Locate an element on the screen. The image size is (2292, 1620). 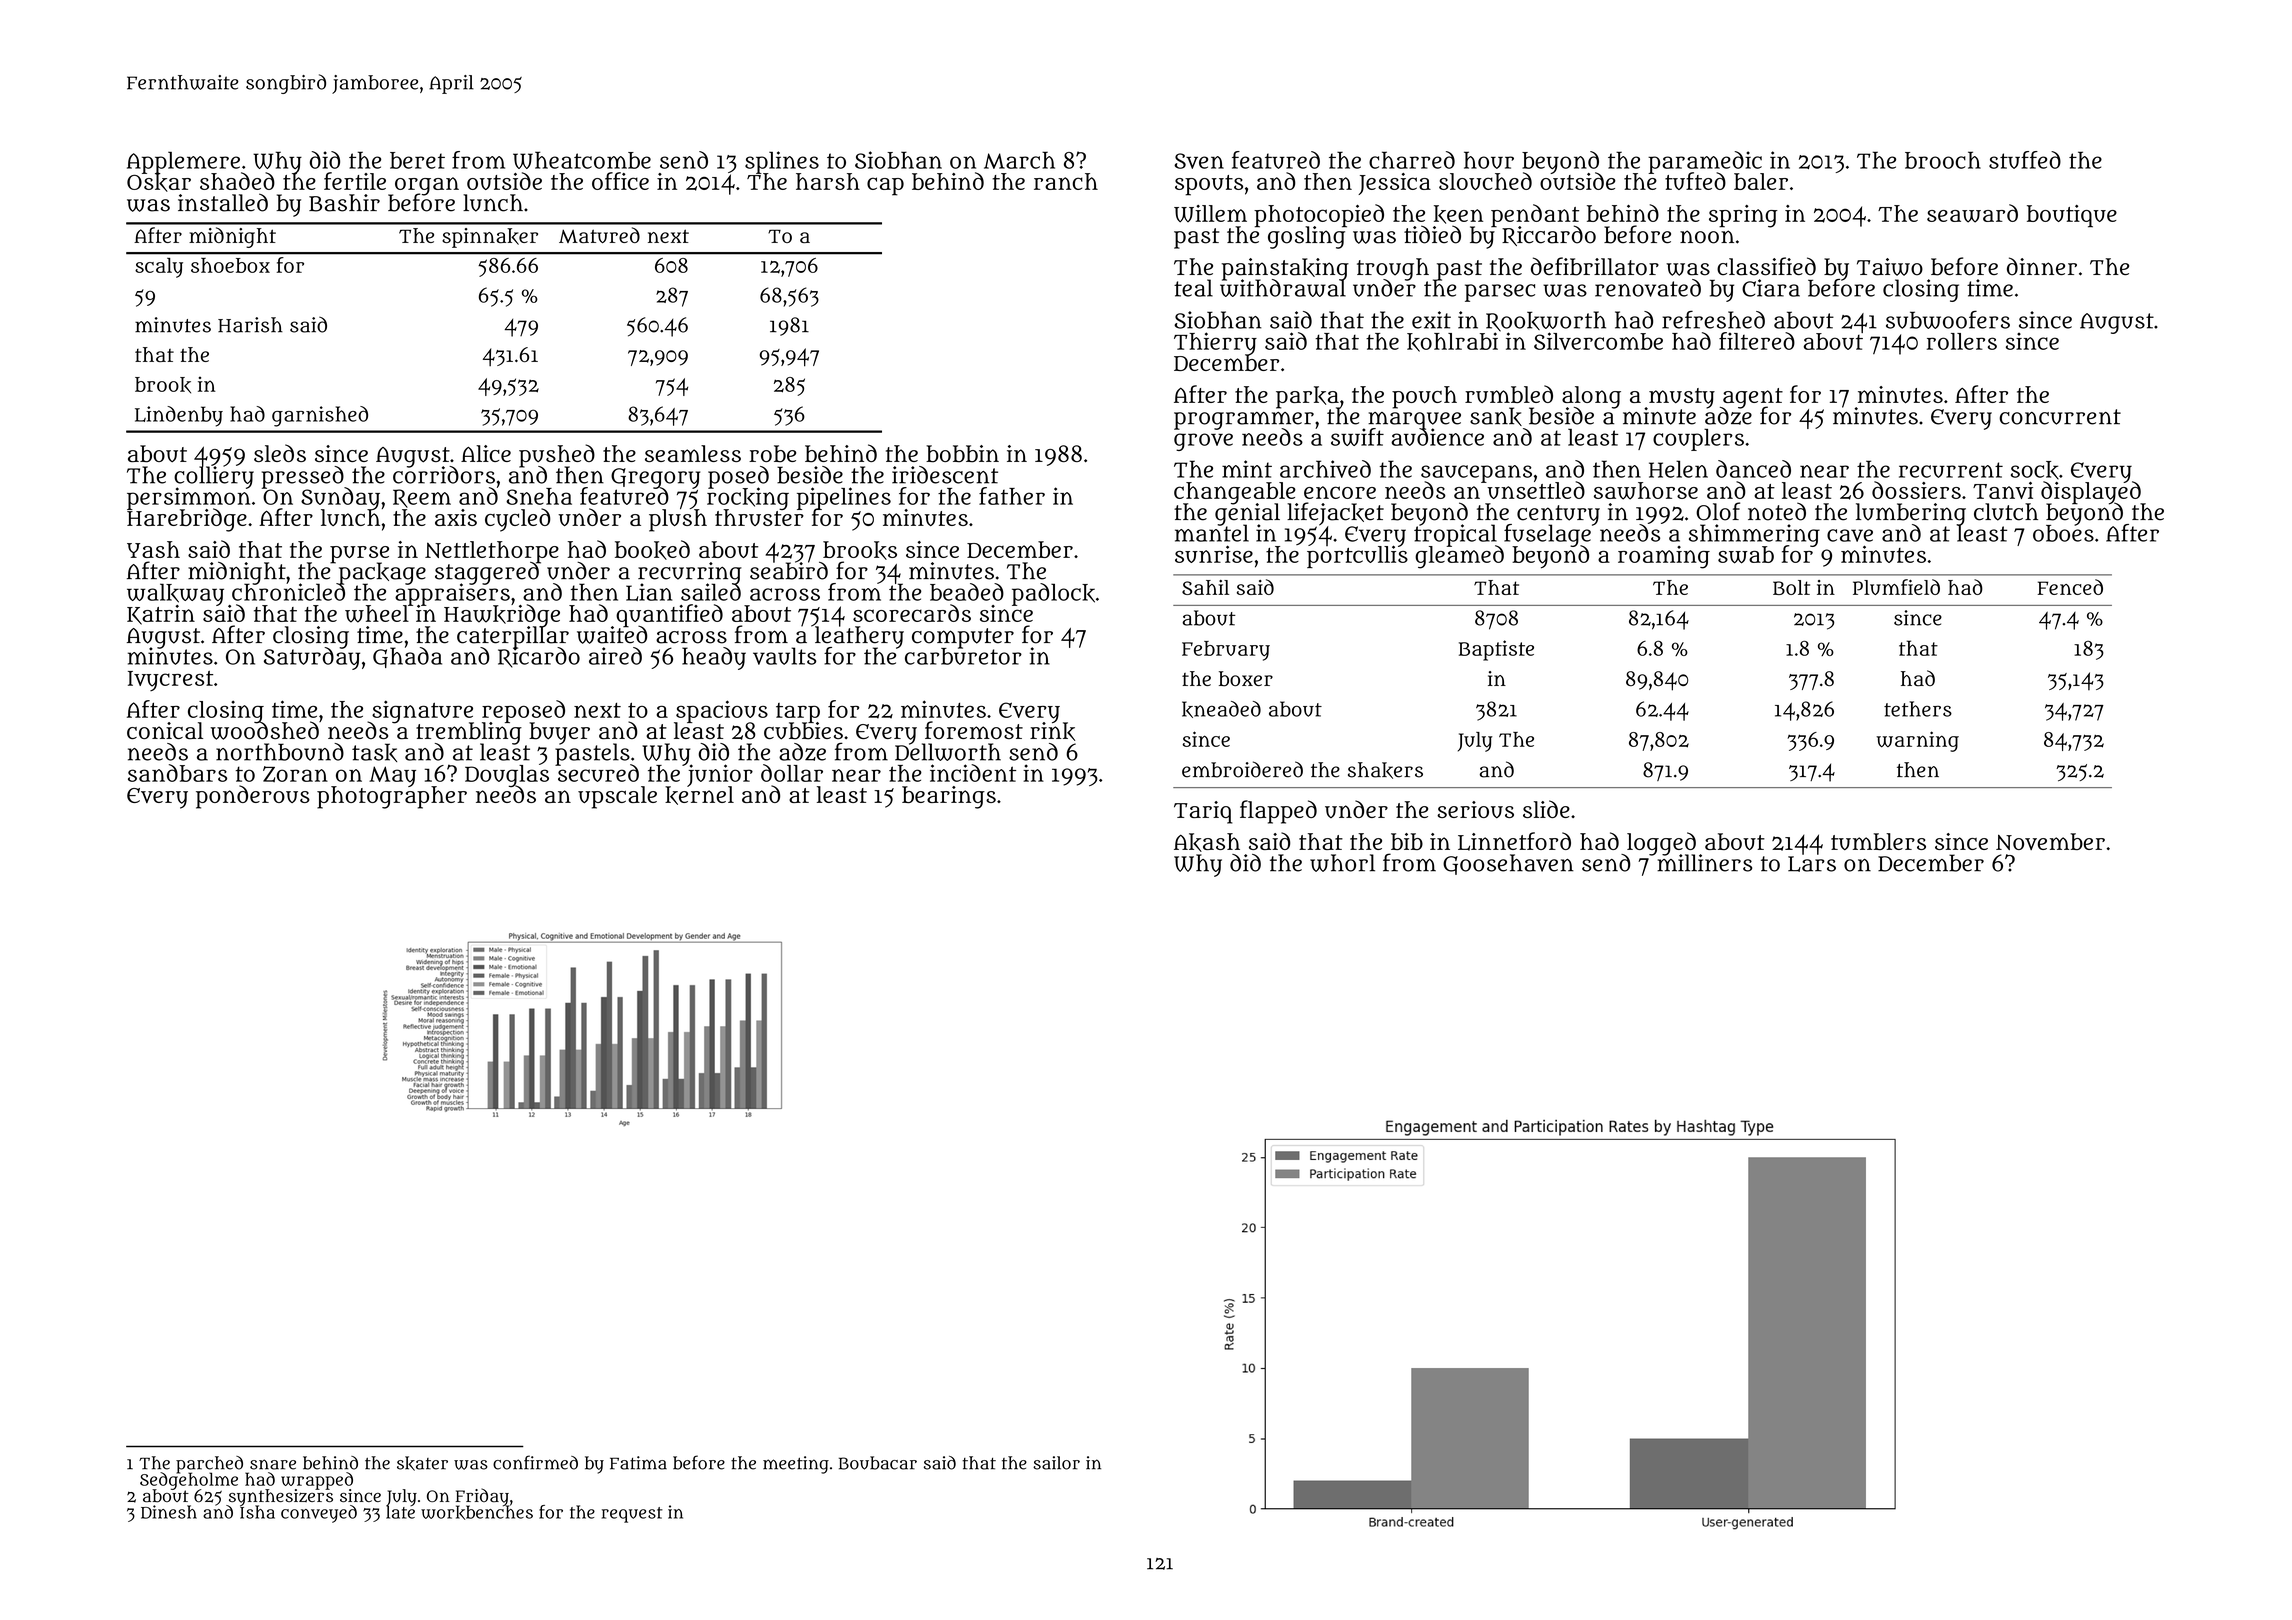
Applemere is located at coordinates (183, 162).
